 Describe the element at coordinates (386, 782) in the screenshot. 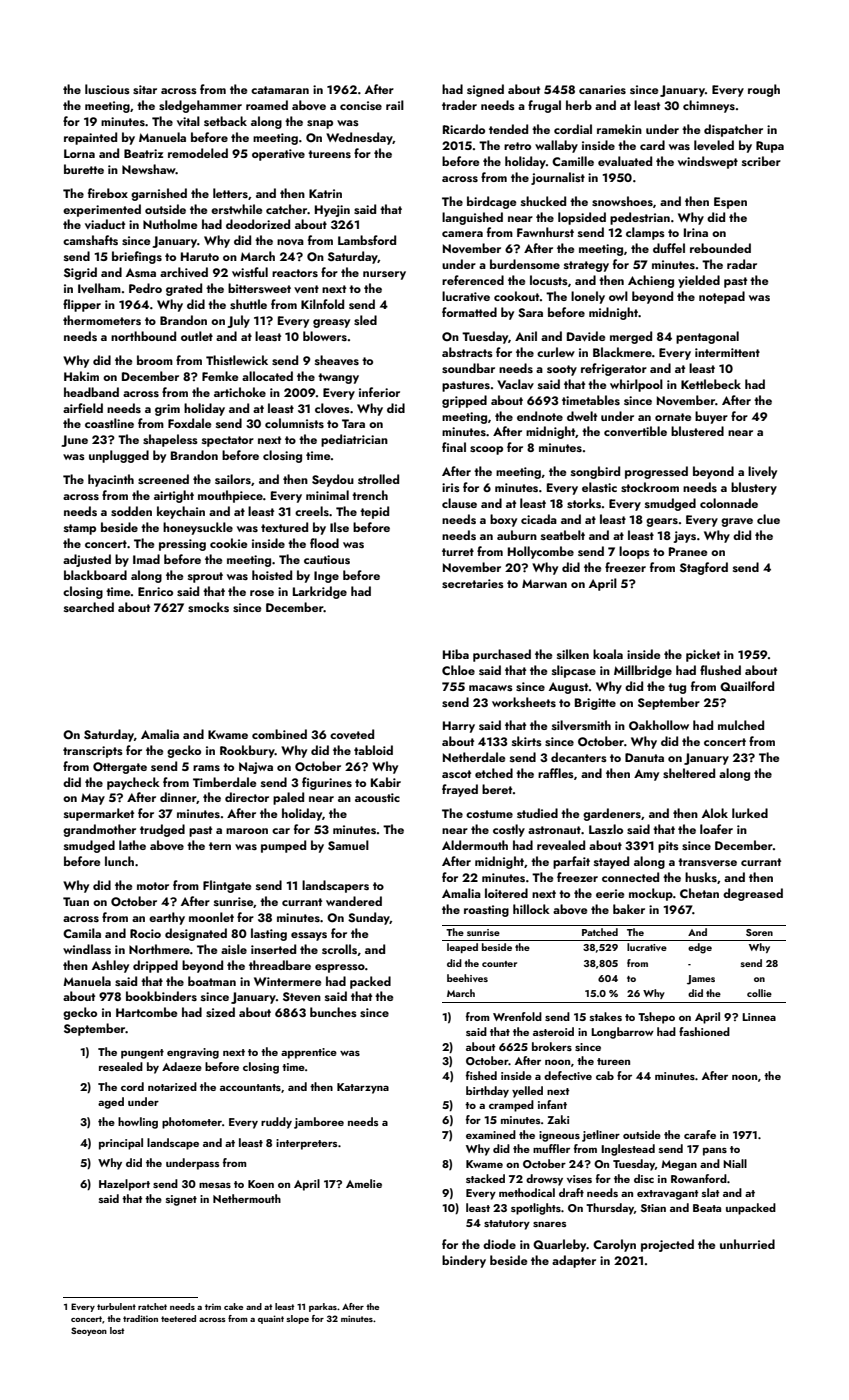

I see `Kabir` at that location.
